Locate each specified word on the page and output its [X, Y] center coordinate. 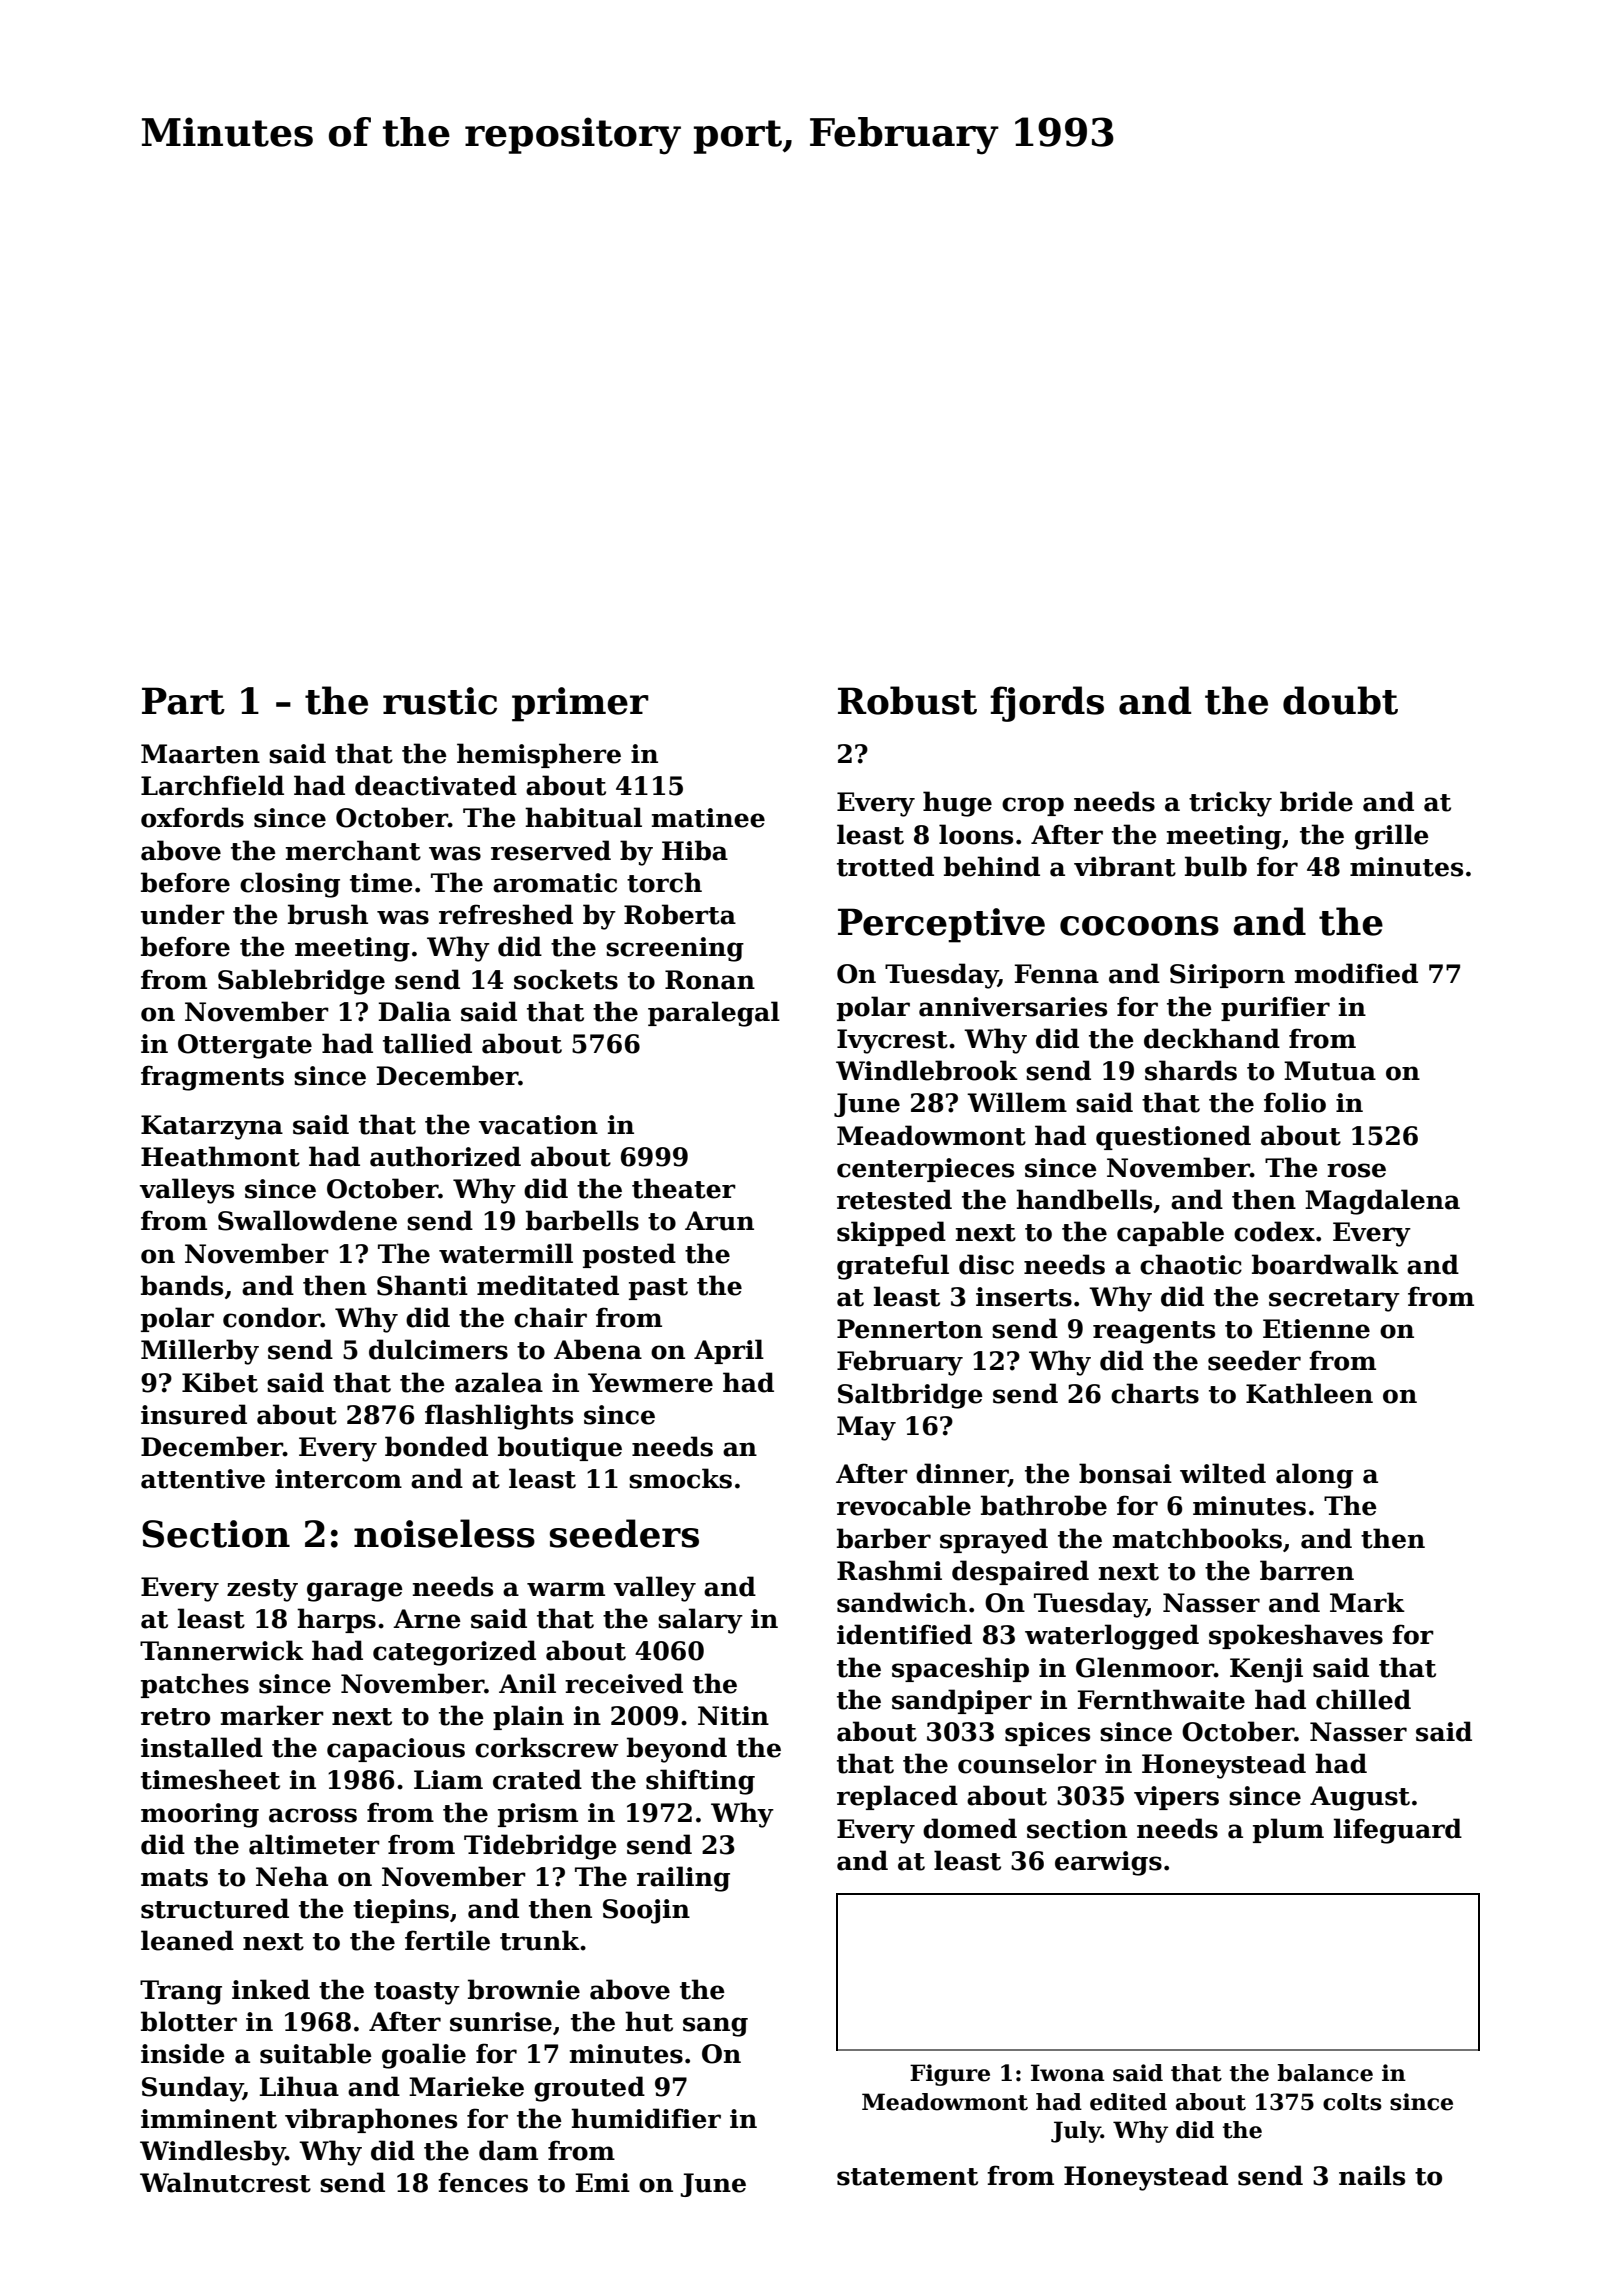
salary [700, 1621]
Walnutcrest [225, 2182]
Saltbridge [910, 1396]
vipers [1176, 1798]
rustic [440, 701]
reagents [1154, 1332]
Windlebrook [927, 1070]
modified [1356, 973]
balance [1325, 2073]
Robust [907, 700]
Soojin [646, 1911]
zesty [262, 1590]
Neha [292, 1876]
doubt [1340, 700]
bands [182, 1285]
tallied [427, 1043]
